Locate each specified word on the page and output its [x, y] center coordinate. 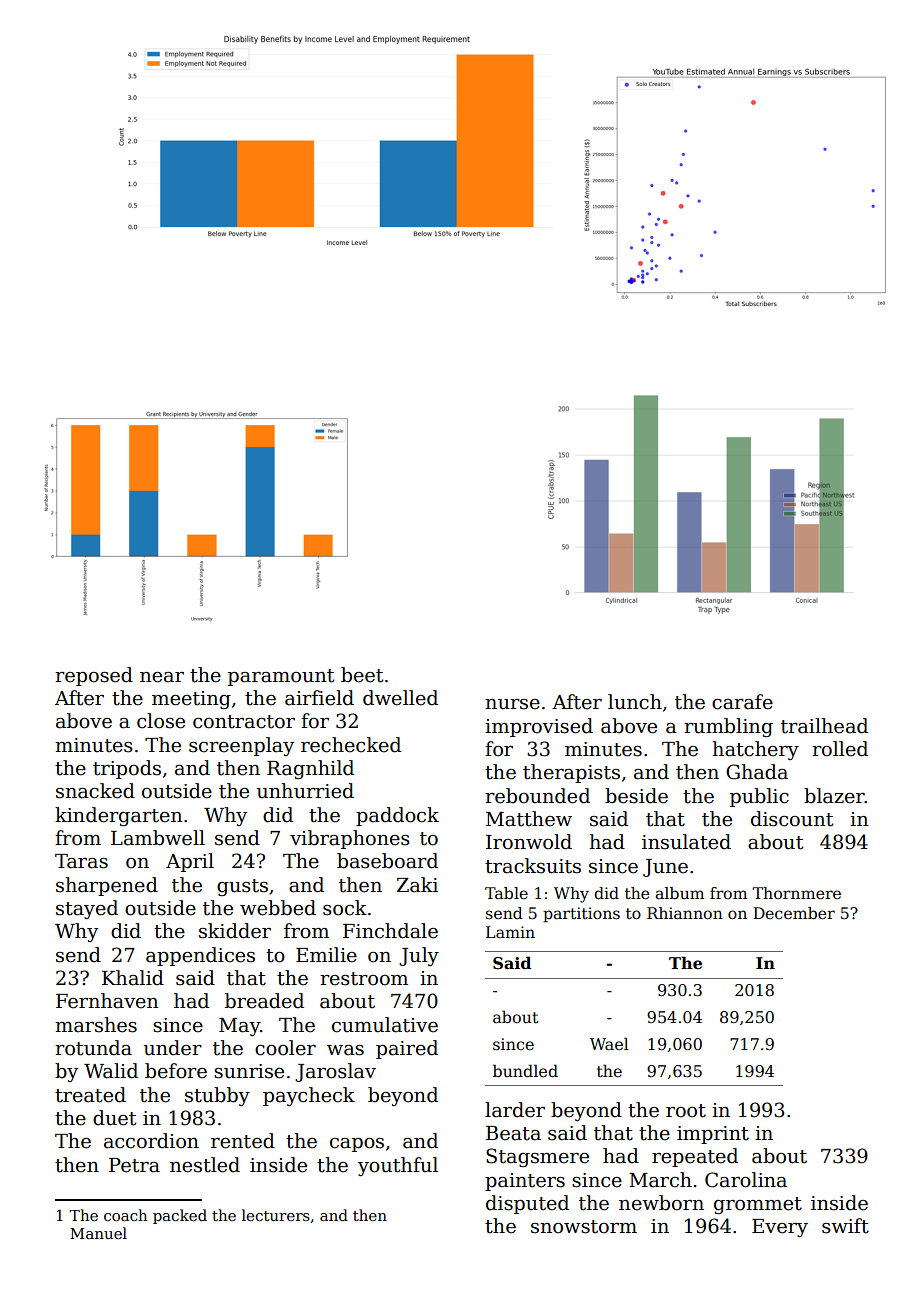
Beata [513, 1133]
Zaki [417, 885]
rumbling [728, 727]
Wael [609, 1044]
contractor [244, 722]
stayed [87, 909]
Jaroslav [335, 1072]
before [176, 1071]
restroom [364, 979]
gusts [242, 887]
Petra [134, 1165]
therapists [571, 773]
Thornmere [796, 893]
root [686, 1111]
